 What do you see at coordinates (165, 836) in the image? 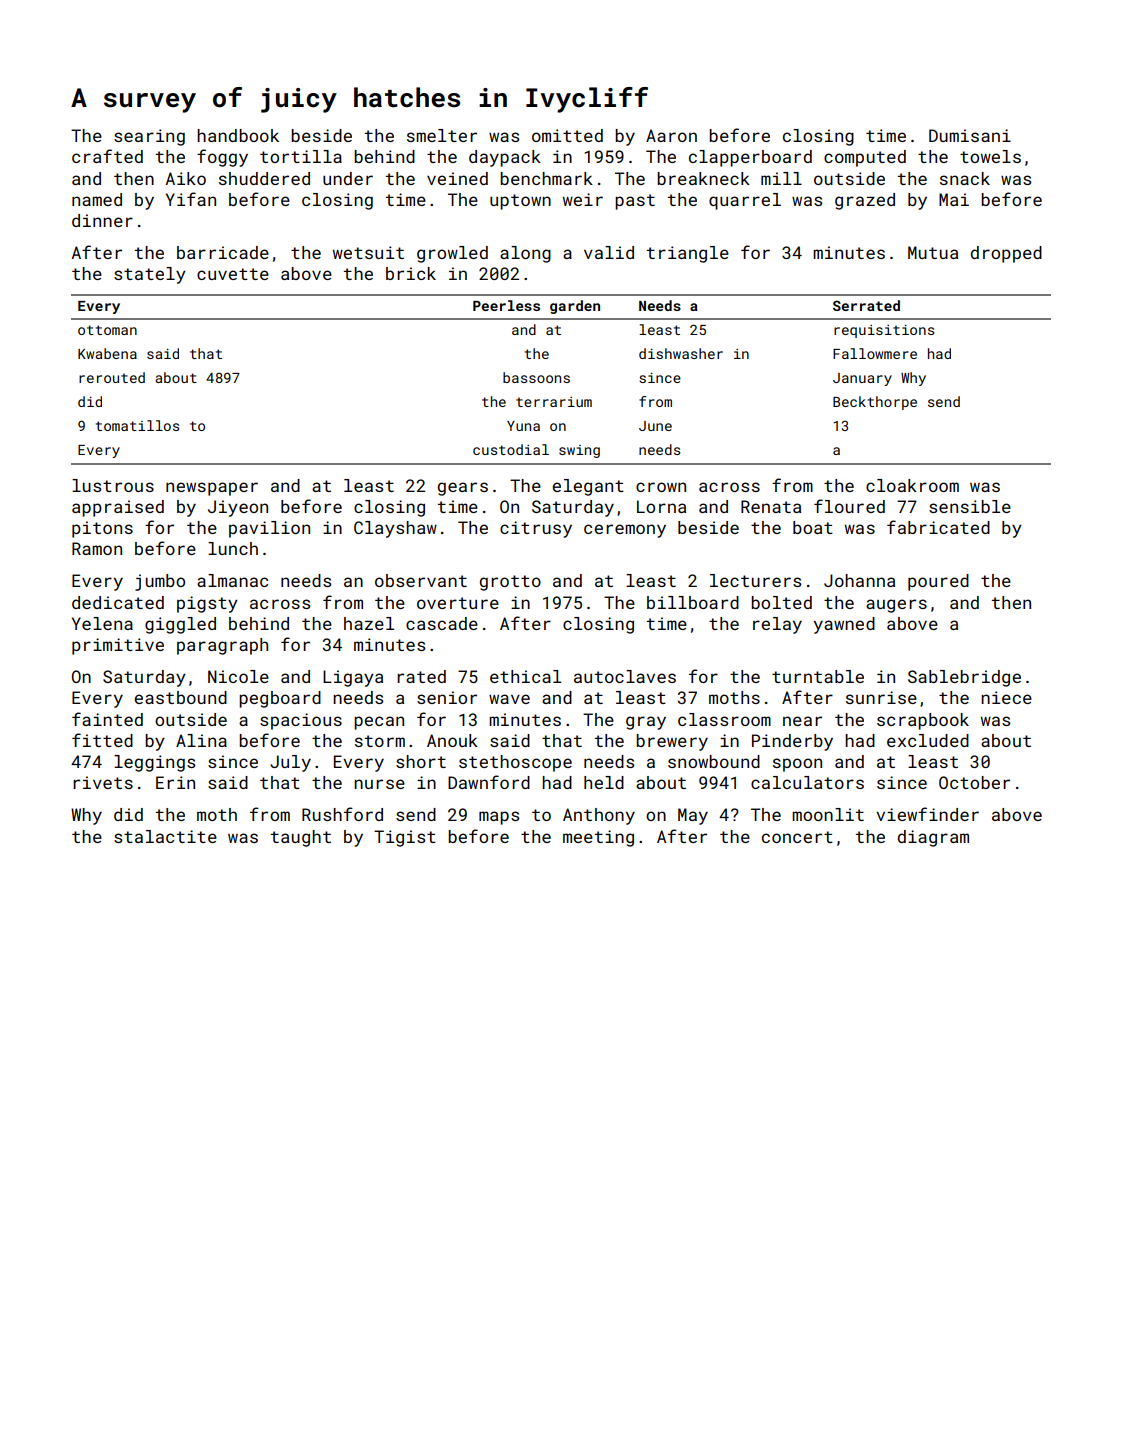
I see `stalactite` at bounding box center [165, 836].
